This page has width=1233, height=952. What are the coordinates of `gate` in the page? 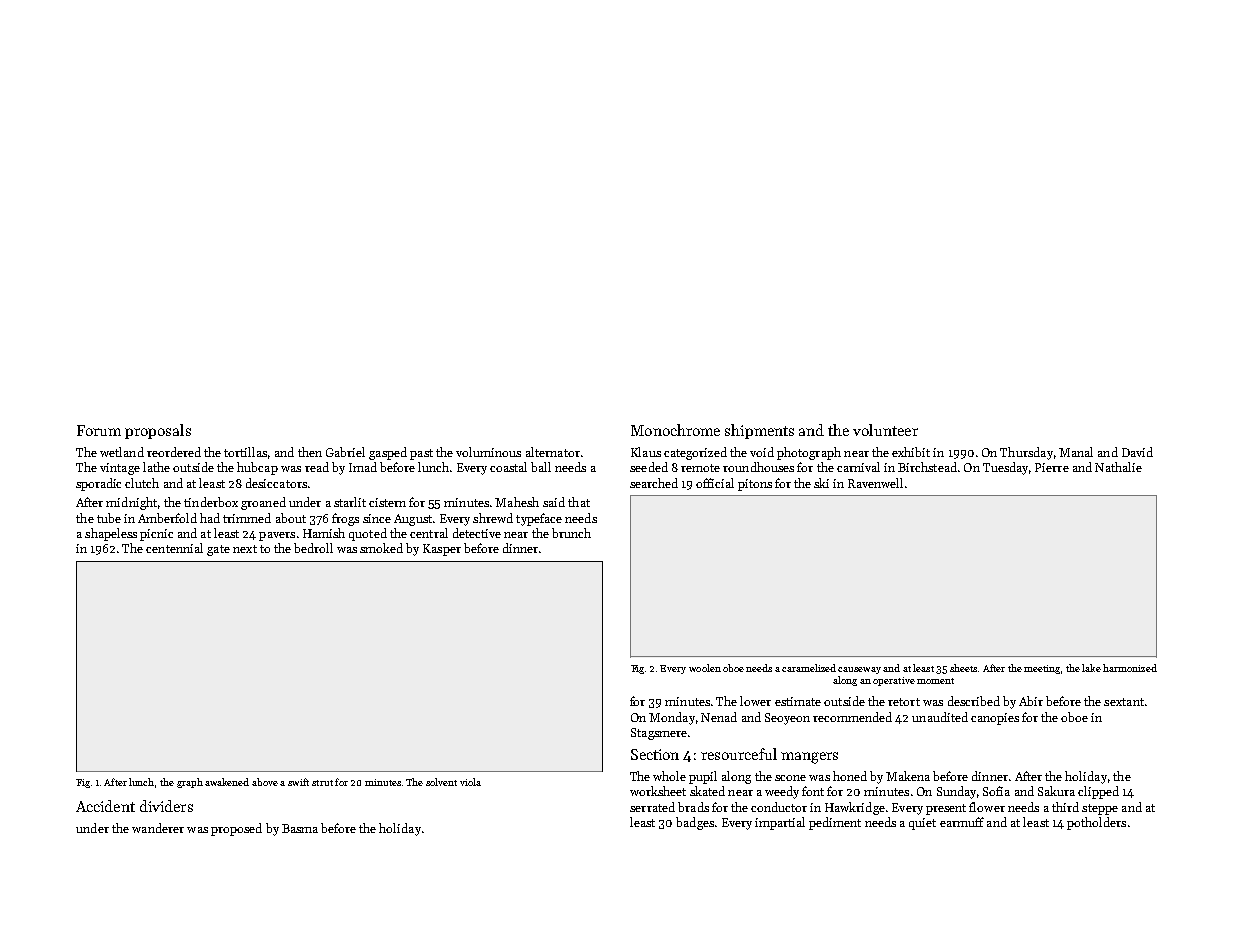 It's located at (218, 550).
